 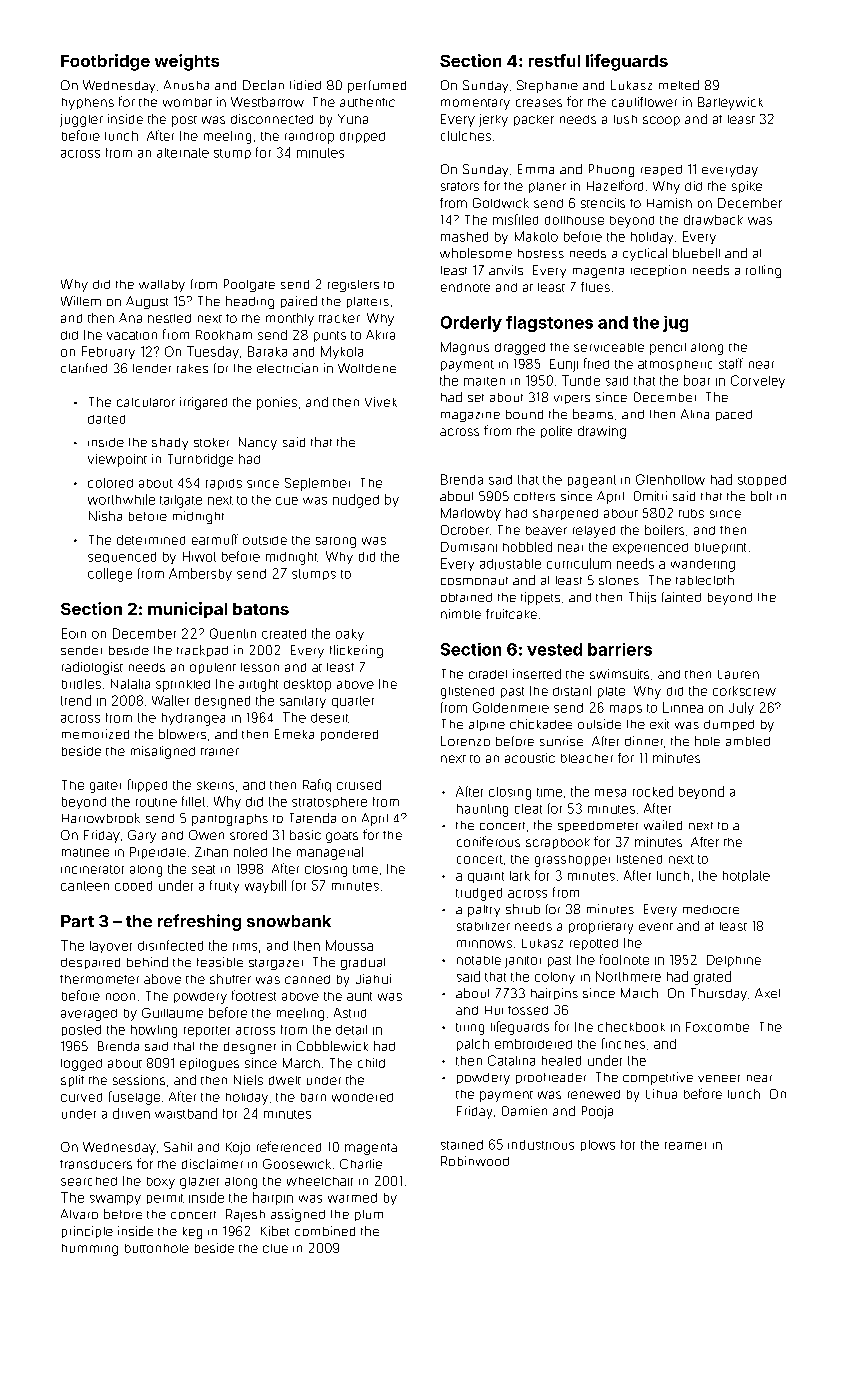 What do you see at coordinates (697, 380) in the page?
I see `boar` at bounding box center [697, 380].
